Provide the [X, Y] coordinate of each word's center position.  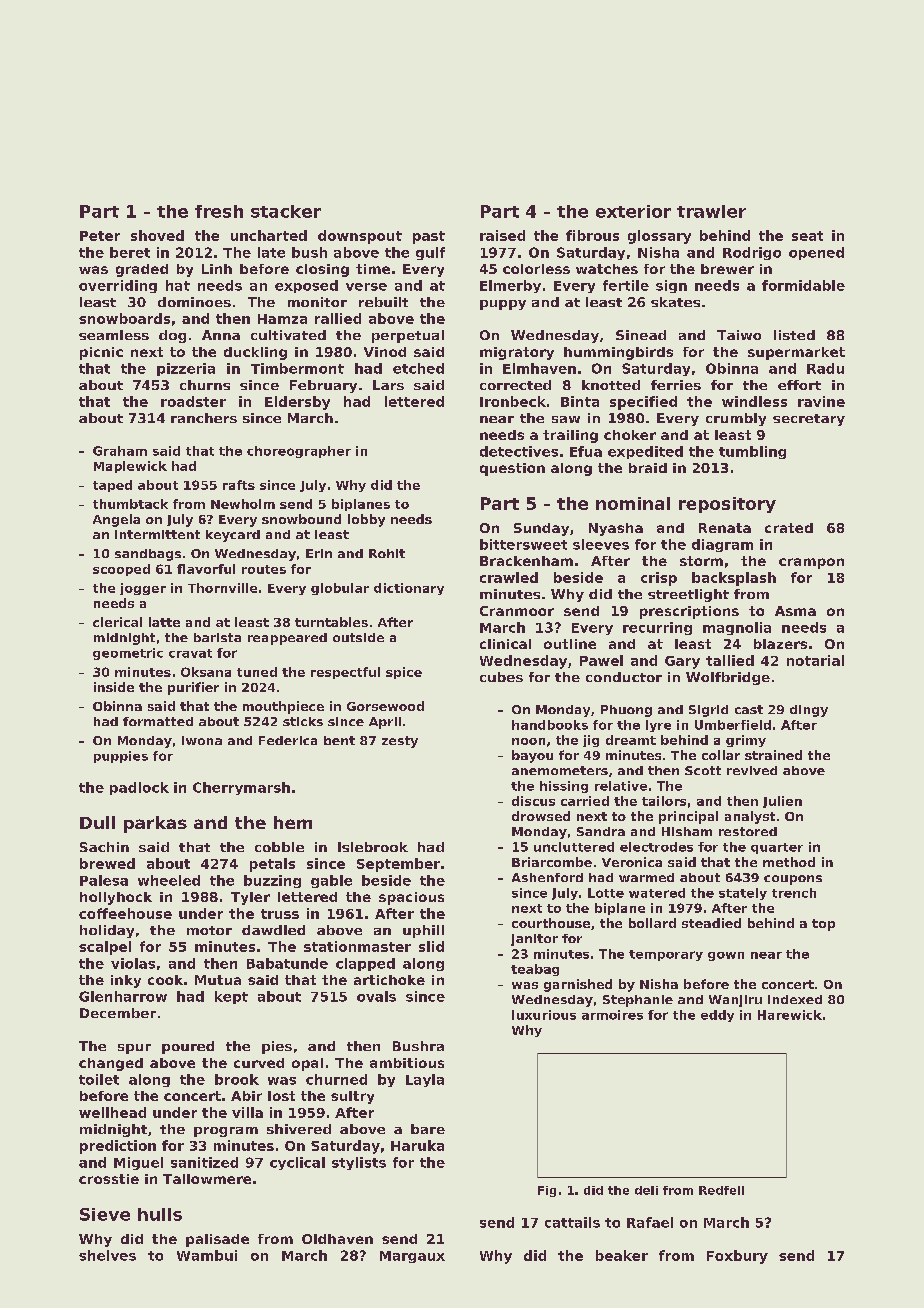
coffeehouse [125, 913]
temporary [666, 955]
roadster [193, 401]
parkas [155, 824]
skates [675, 302]
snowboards [124, 318]
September [398, 865]
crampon [811, 563]
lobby [366, 520]
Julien [782, 802]
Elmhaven [539, 368]
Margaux [412, 1257]
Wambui [207, 1255]
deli [646, 1190]
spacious [411, 898]
